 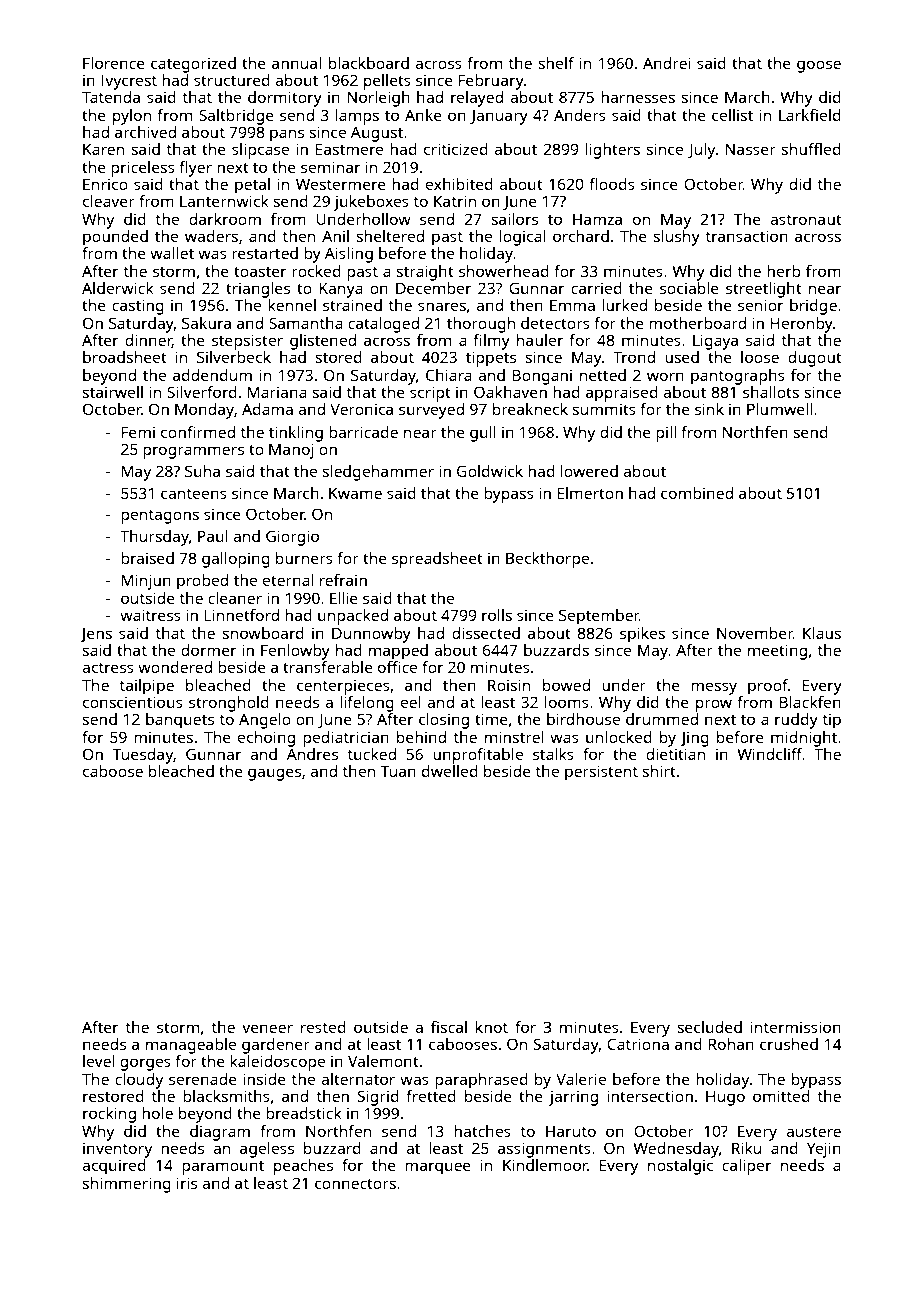 What do you see at coordinates (709, 1027) in the document?
I see `secluded` at bounding box center [709, 1027].
